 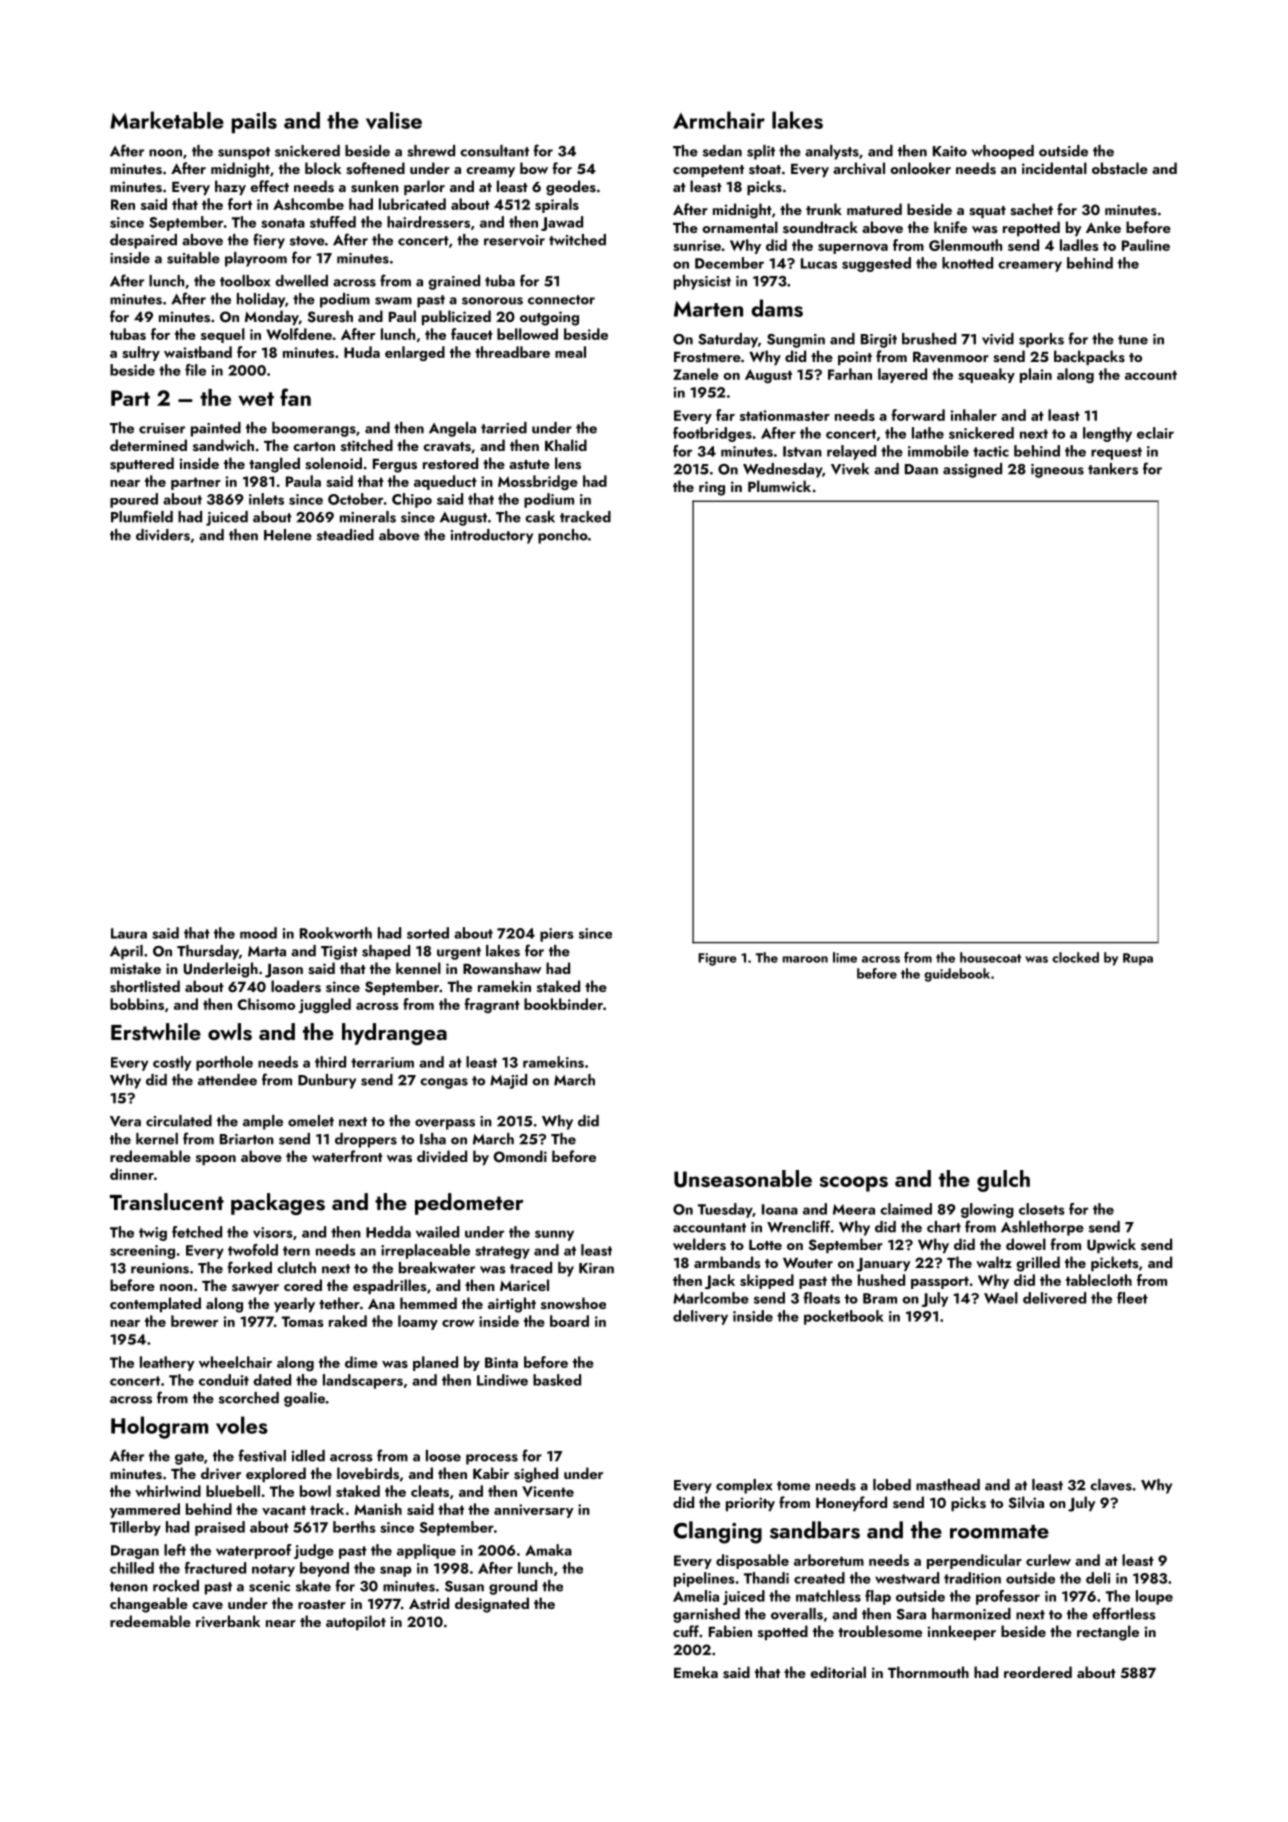 What do you see at coordinates (844, 1317) in the screenshot?
I see `pocketbook` at bounding box center [844, 1317].
